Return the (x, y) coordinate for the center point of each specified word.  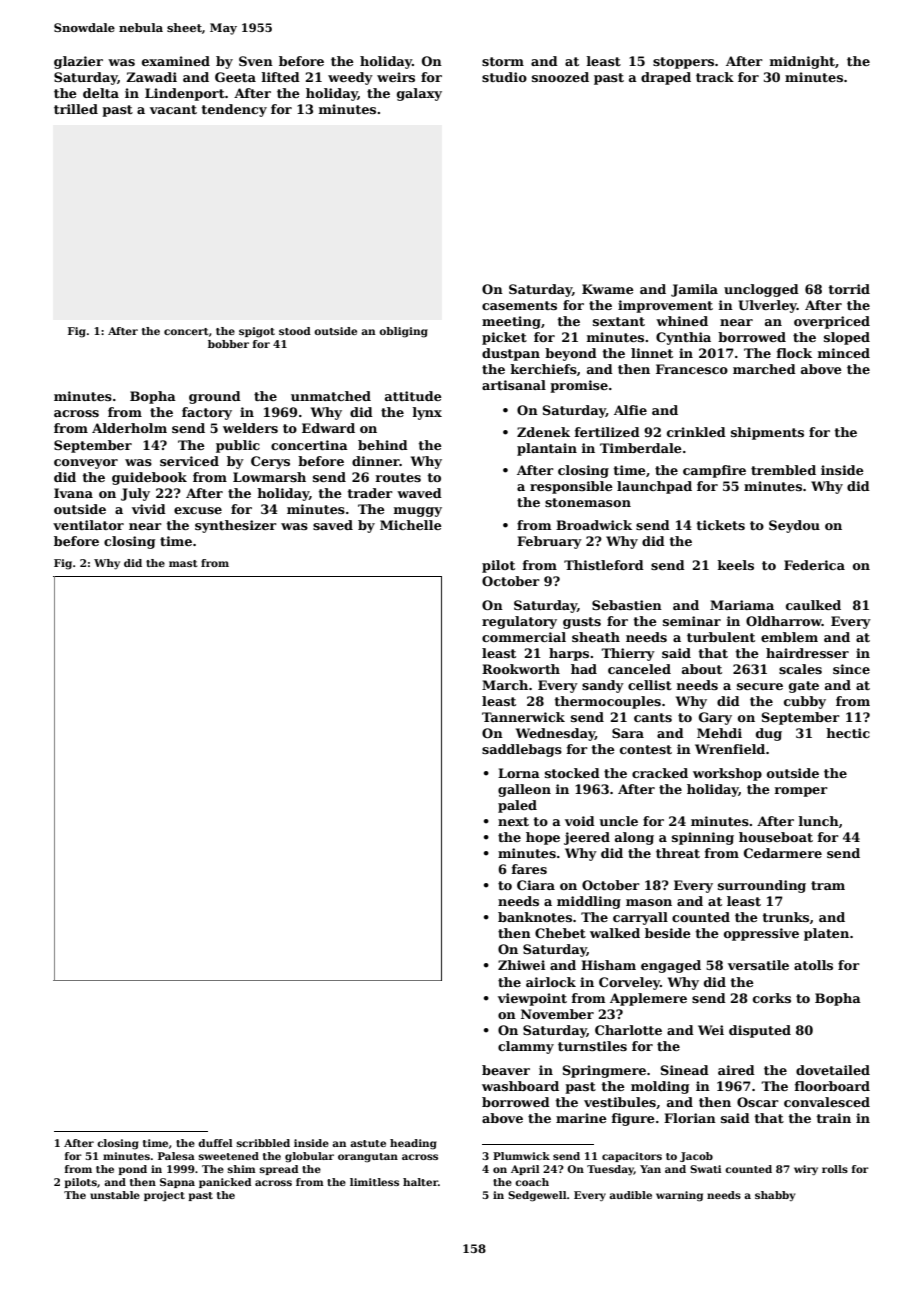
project (164, 1196)
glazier (78, 62)
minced (844, 353)
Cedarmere (783, 853)
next (513, 821)
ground (215, 397)
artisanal (514, 385)
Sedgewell (537, 1196)
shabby (775, 1196)
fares (529, 869)
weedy (350, 78)
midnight (802, 62)
